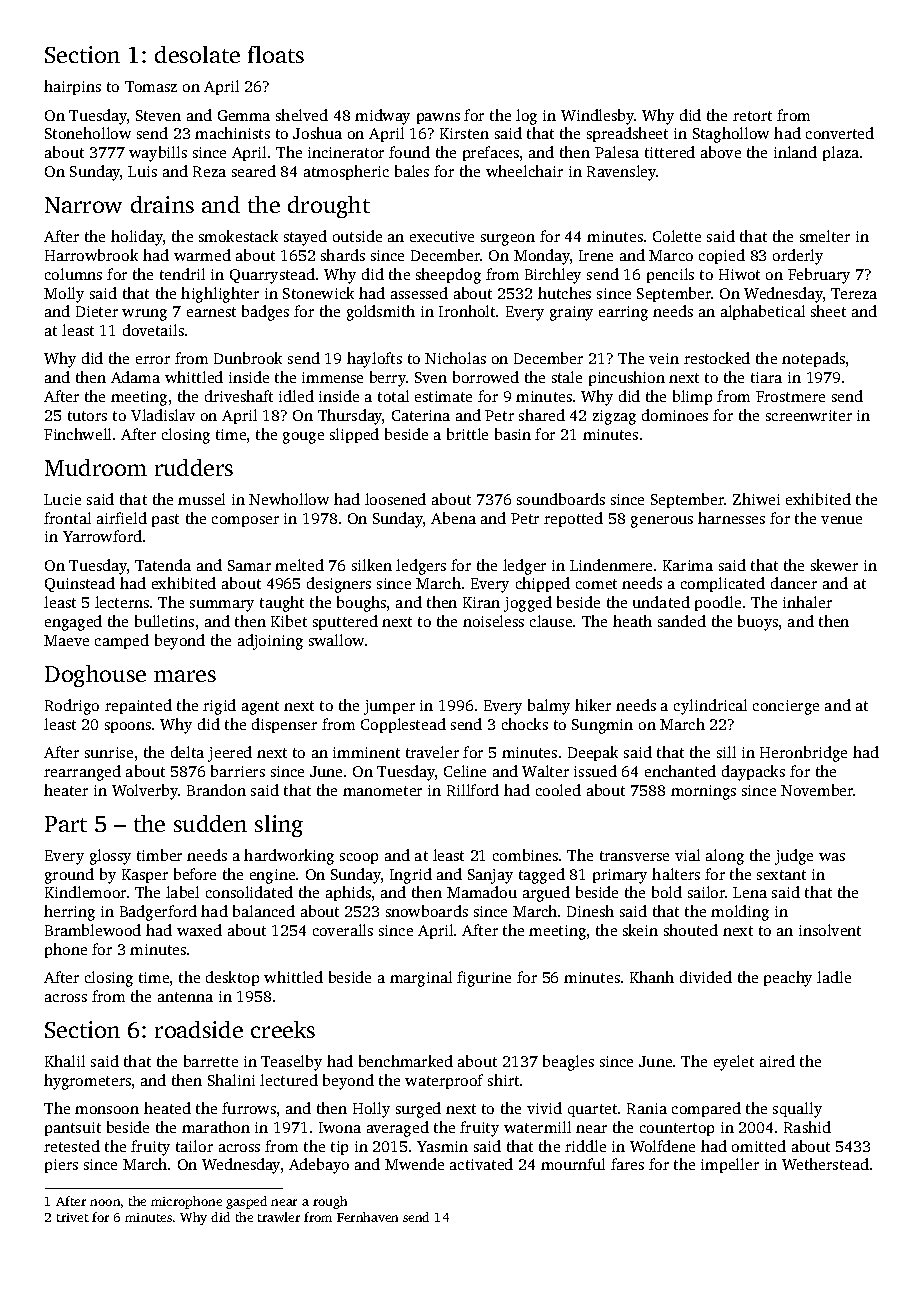 This page has width=924, height=1308. What do you see at coordinates (163, 415) in the page?
I see `Vladislav` at bounding box center [163, 415].
